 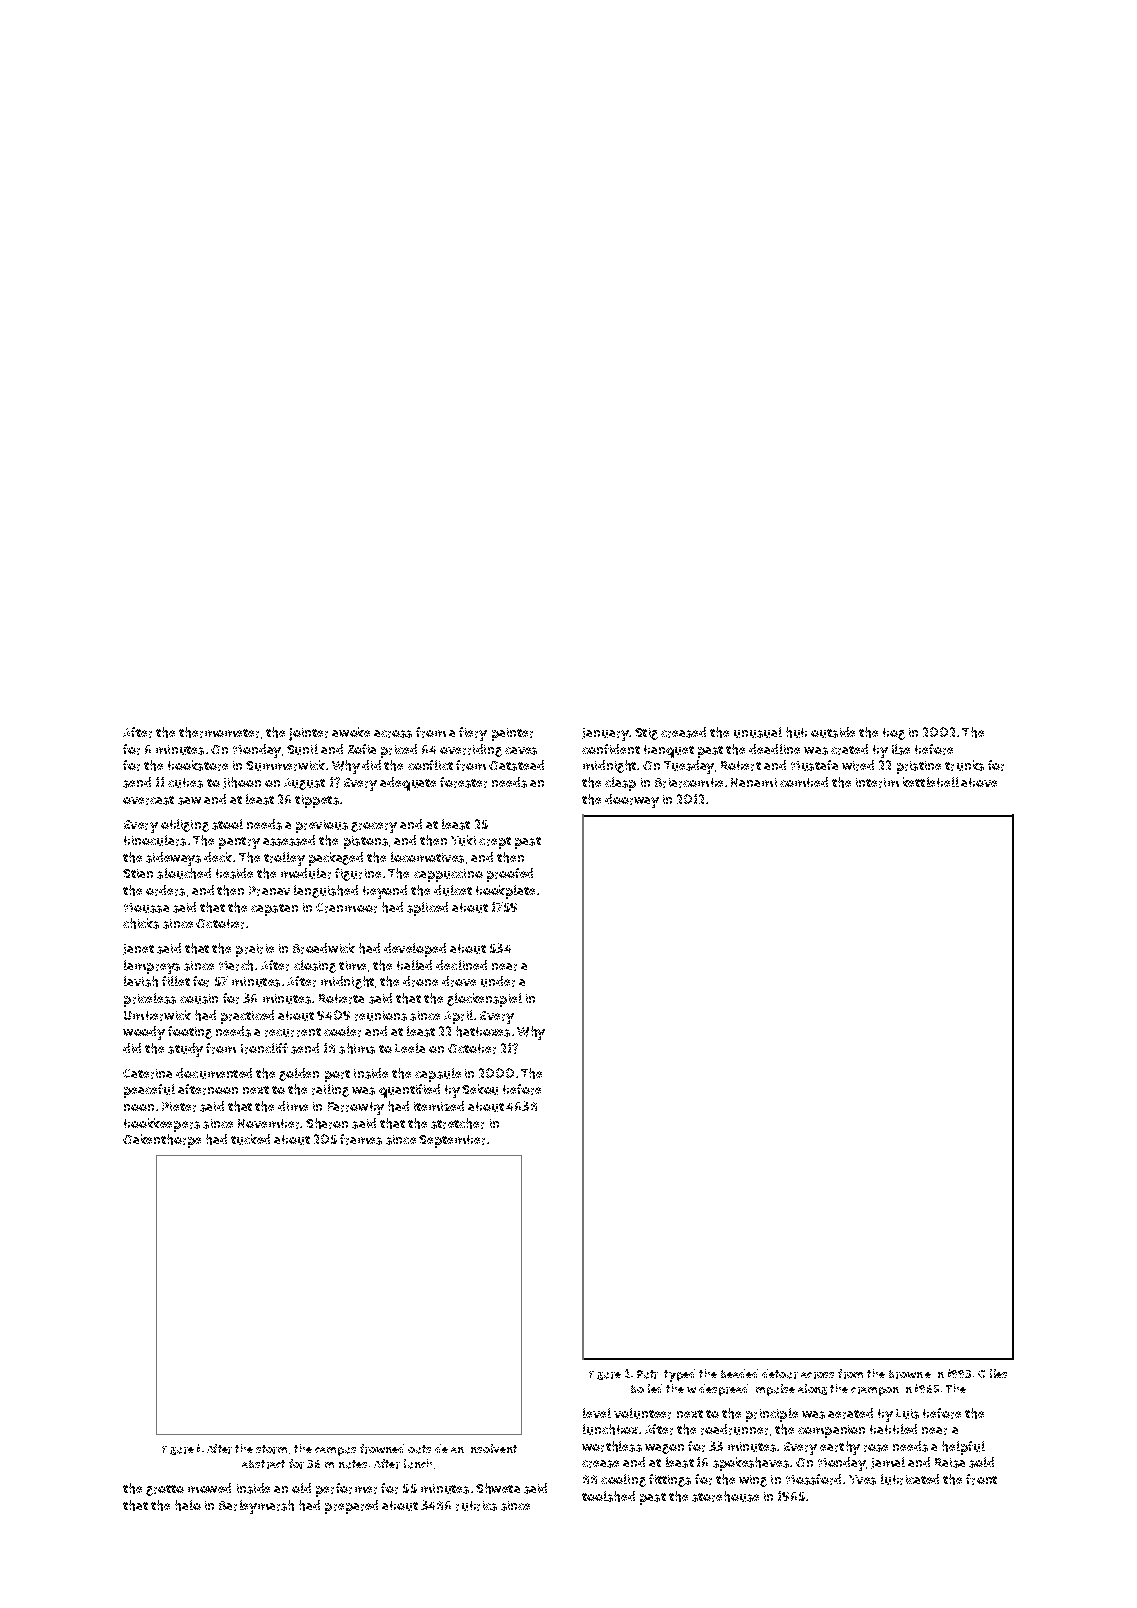 What do you see at coordinates (512, 734) in the document?
I see `painter` at bounding box center [512, 734].
